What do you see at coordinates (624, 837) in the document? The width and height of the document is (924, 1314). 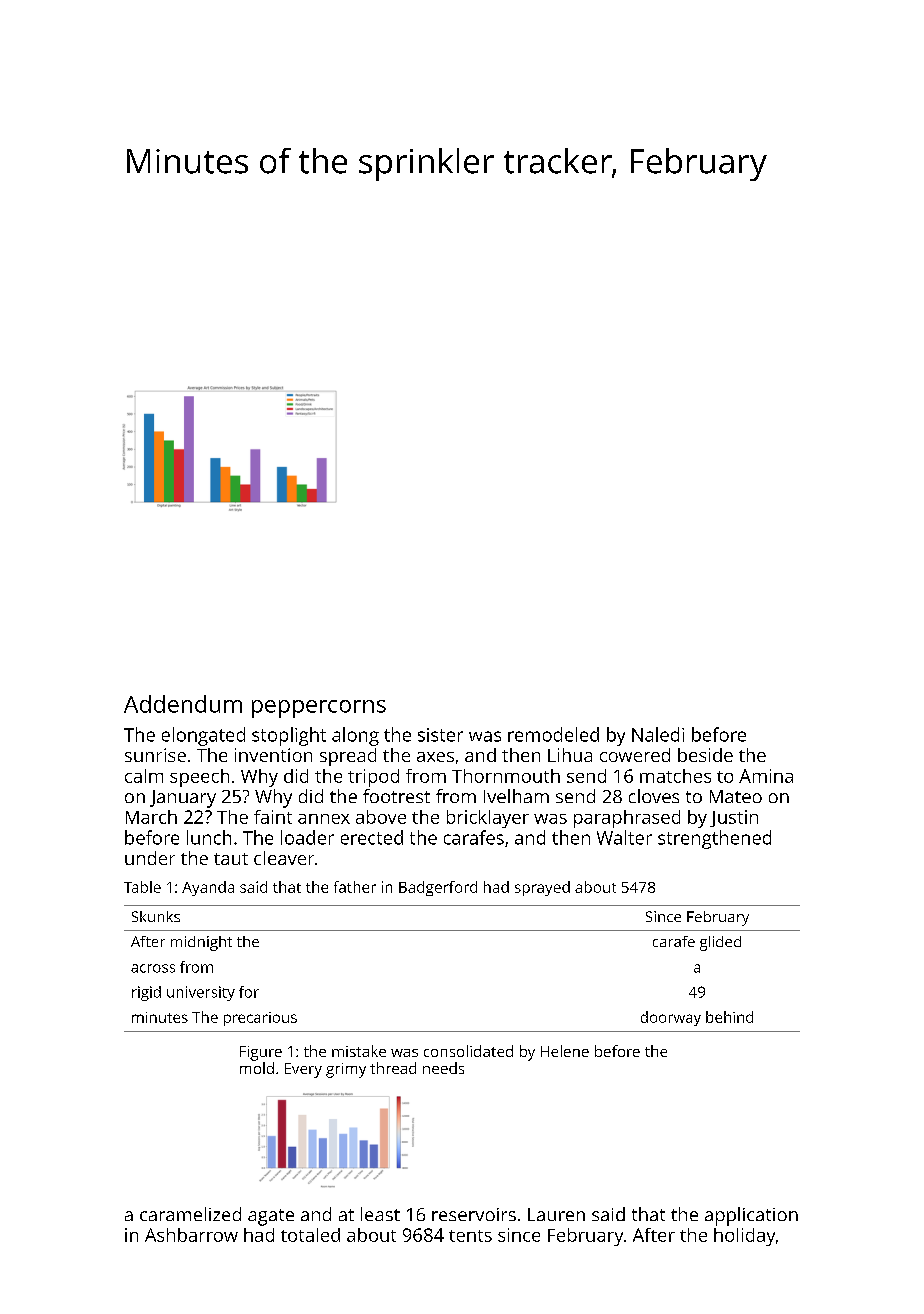 I see `Walter` at bounding box center [624, 837].
